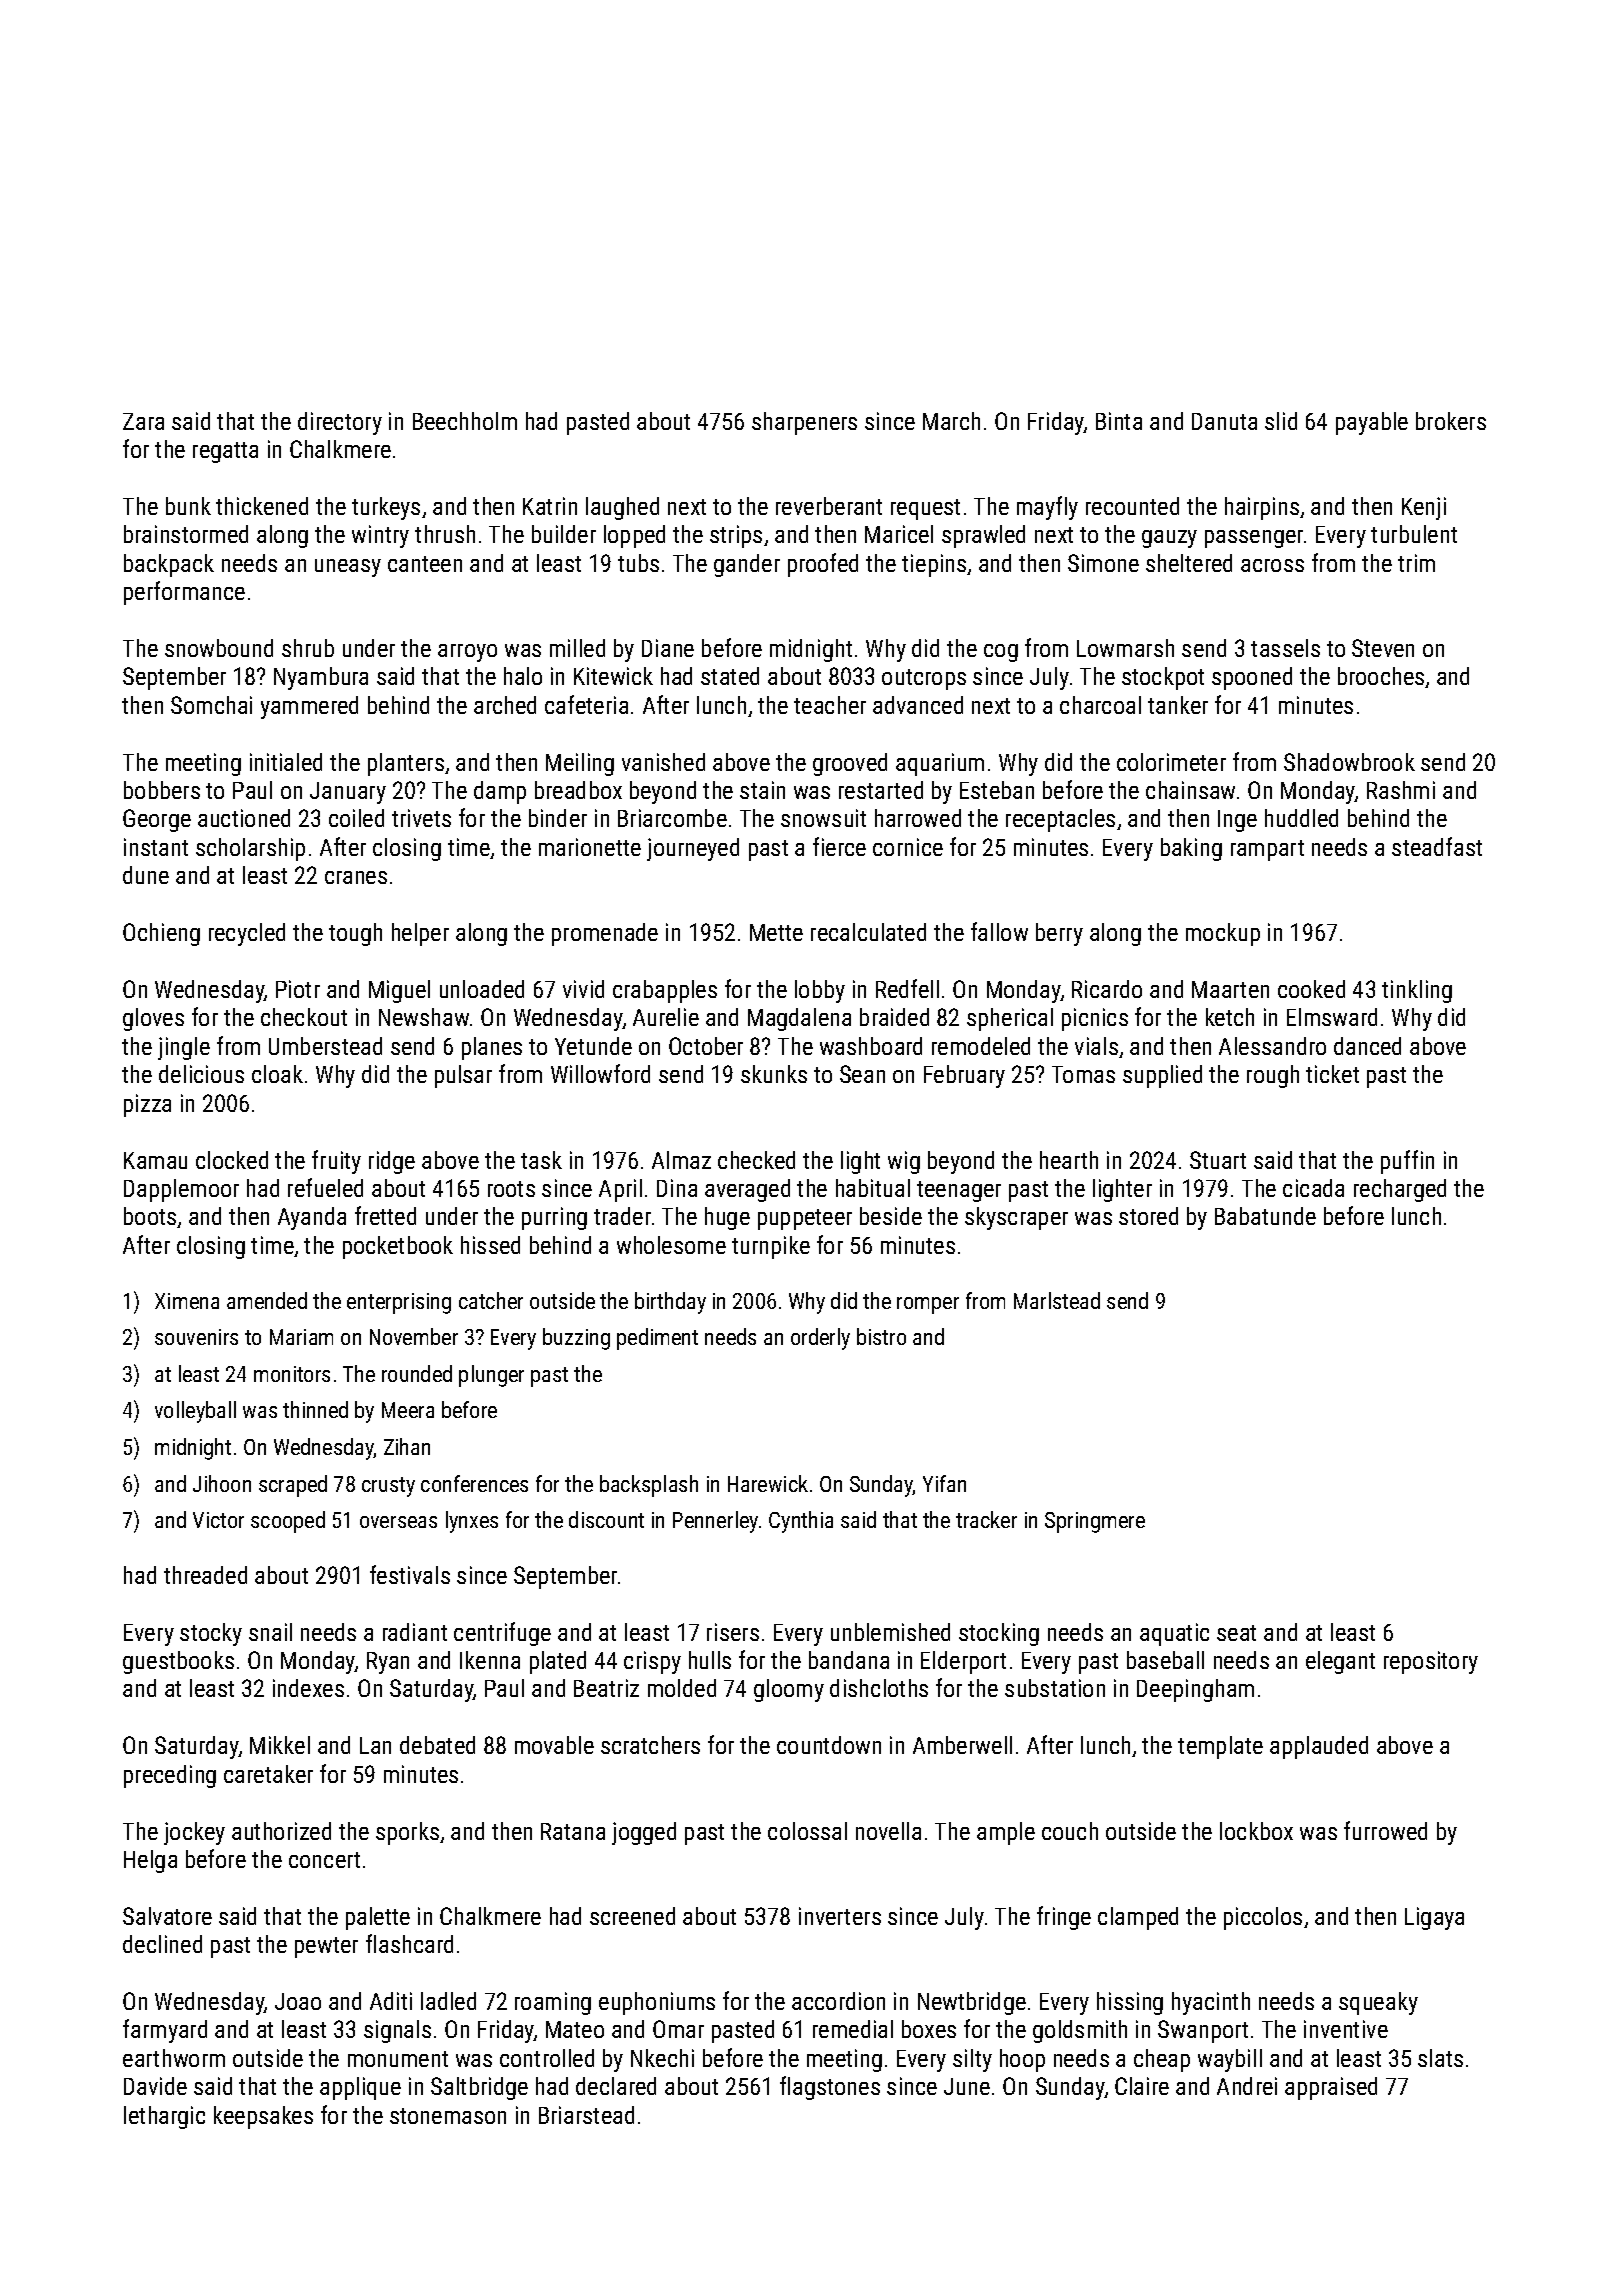  Describe the element at coordinates (840, 1916) in the document. I see `inverters` at that location.
